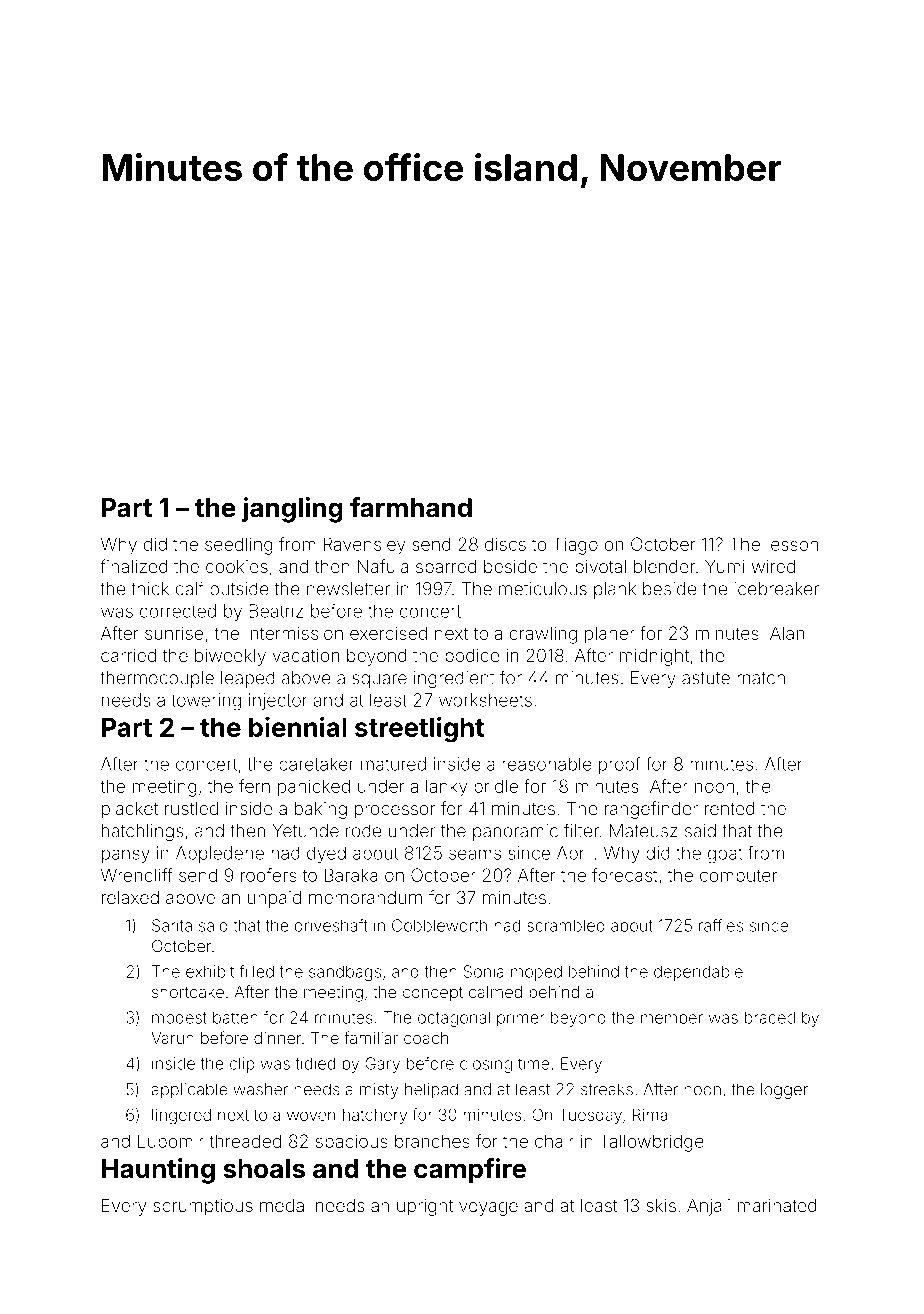  I want to click on thick, so click(150, 589).
